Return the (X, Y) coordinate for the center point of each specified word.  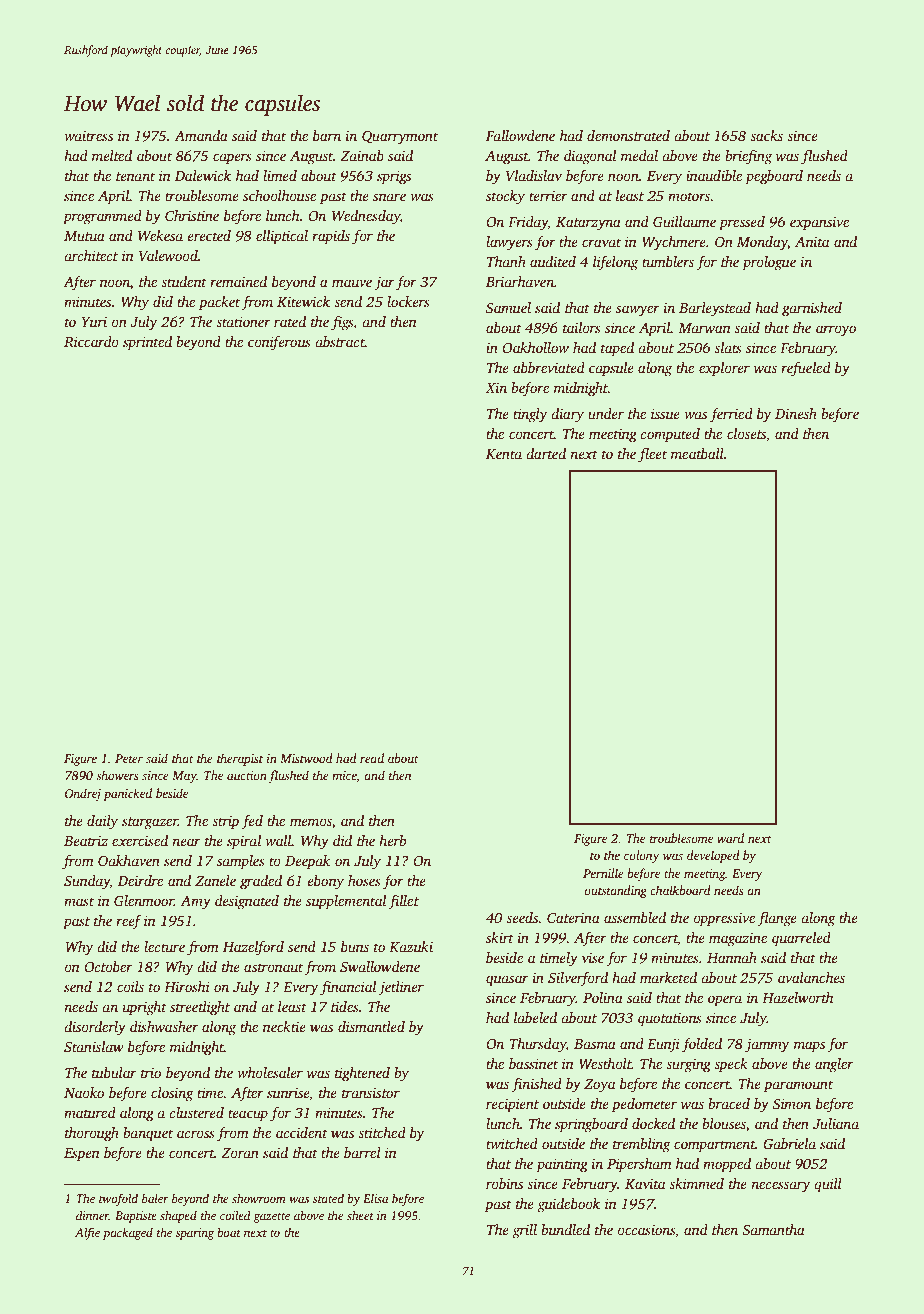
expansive (819, 223)
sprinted (147, 343)
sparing (195, 1234)
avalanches (811, 977)
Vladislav (534, 175)
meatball (697, 453)
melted (112, 155)
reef (128, 922)
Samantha (773, 1230)
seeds (522, 917)
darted (546, 453)
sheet (360, 1215)
